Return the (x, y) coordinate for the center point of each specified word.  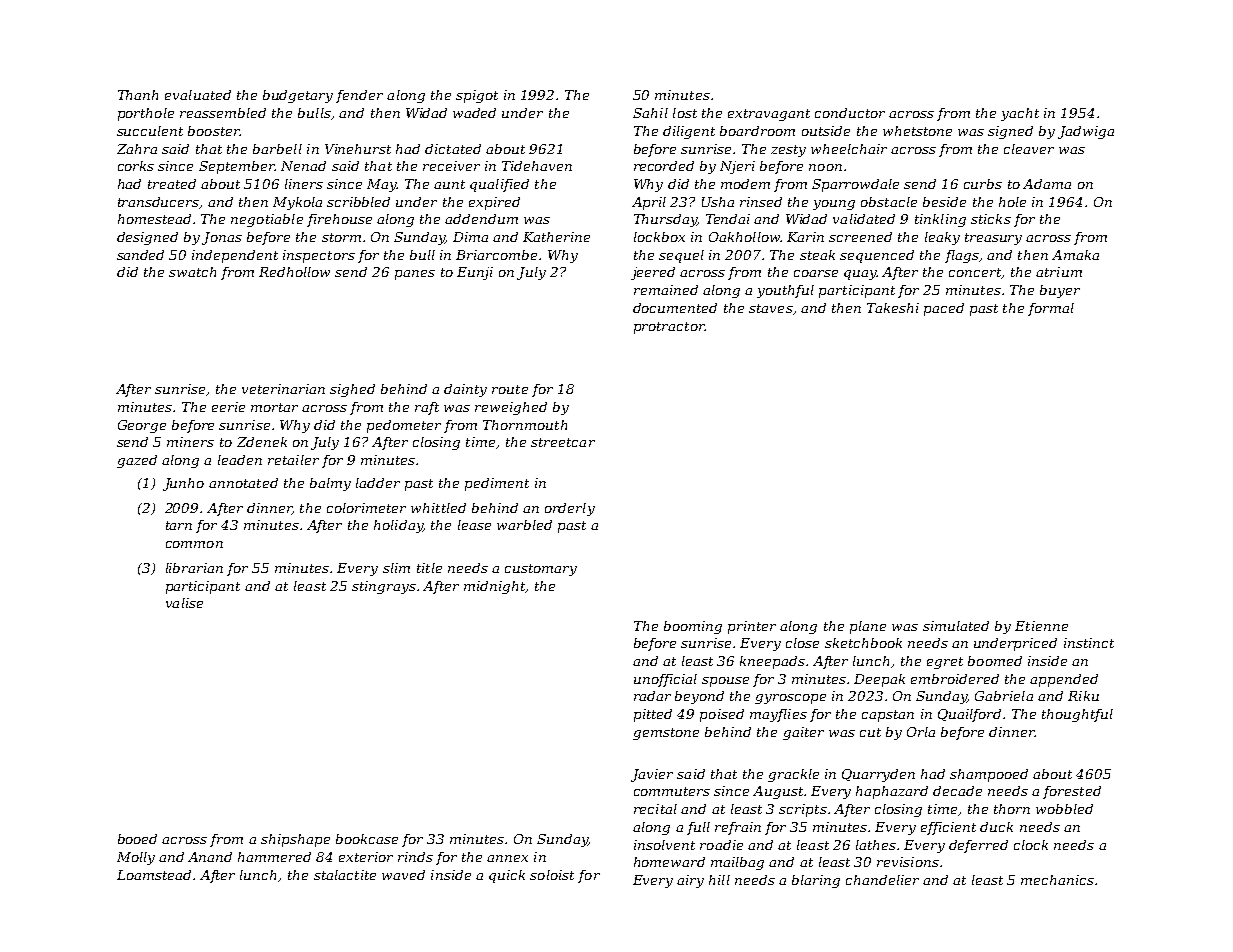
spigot (477, 96)
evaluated (198, 95)
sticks (991, 219)
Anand (210, 857)
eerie (228, 407)
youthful (785, 291)
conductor (850, 113)
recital (655, 809)
